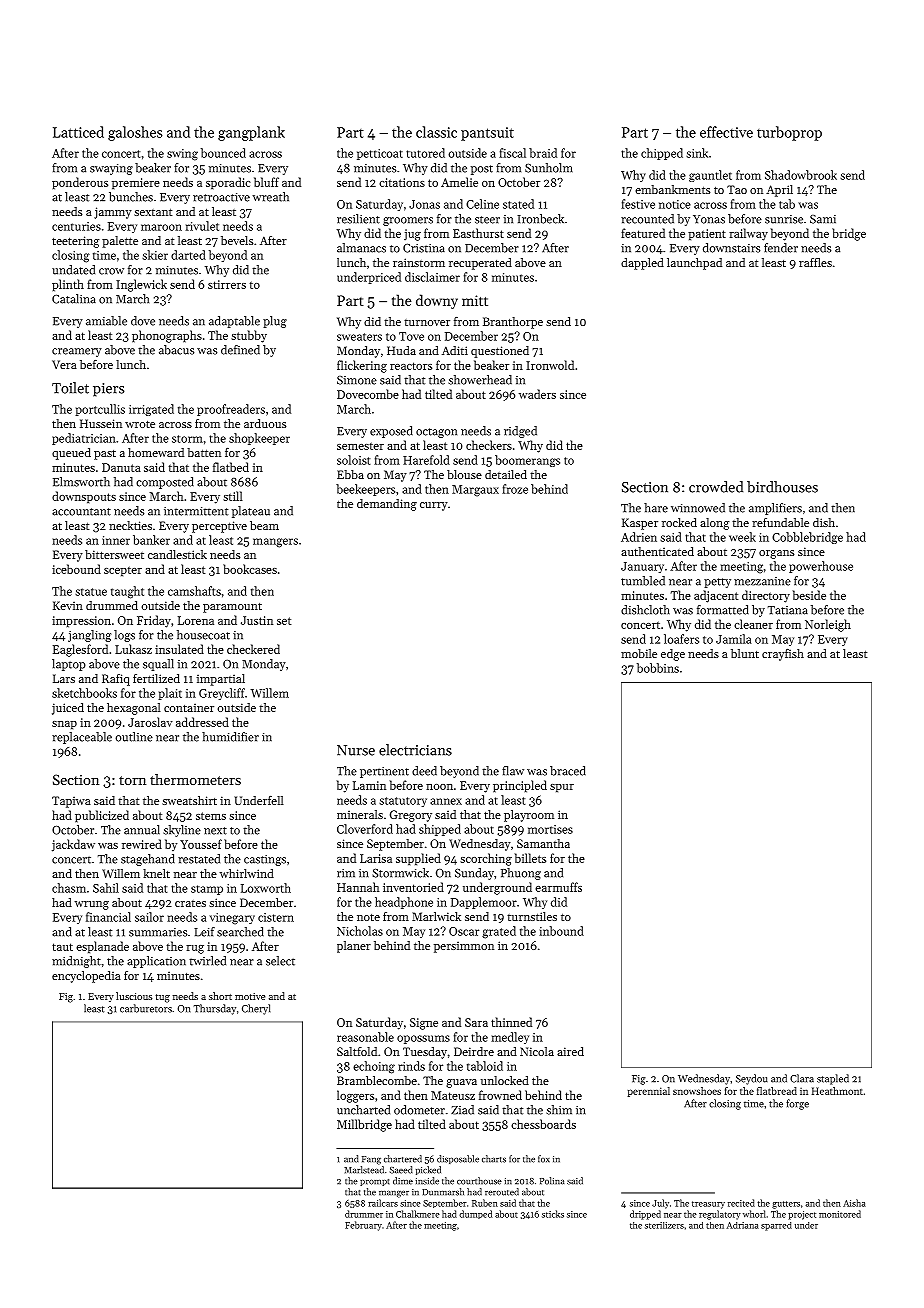 The width and height of the page is (924, 1308). Describe the element at coordinates (69, 665) in the page. I see `laptop` at that location.
